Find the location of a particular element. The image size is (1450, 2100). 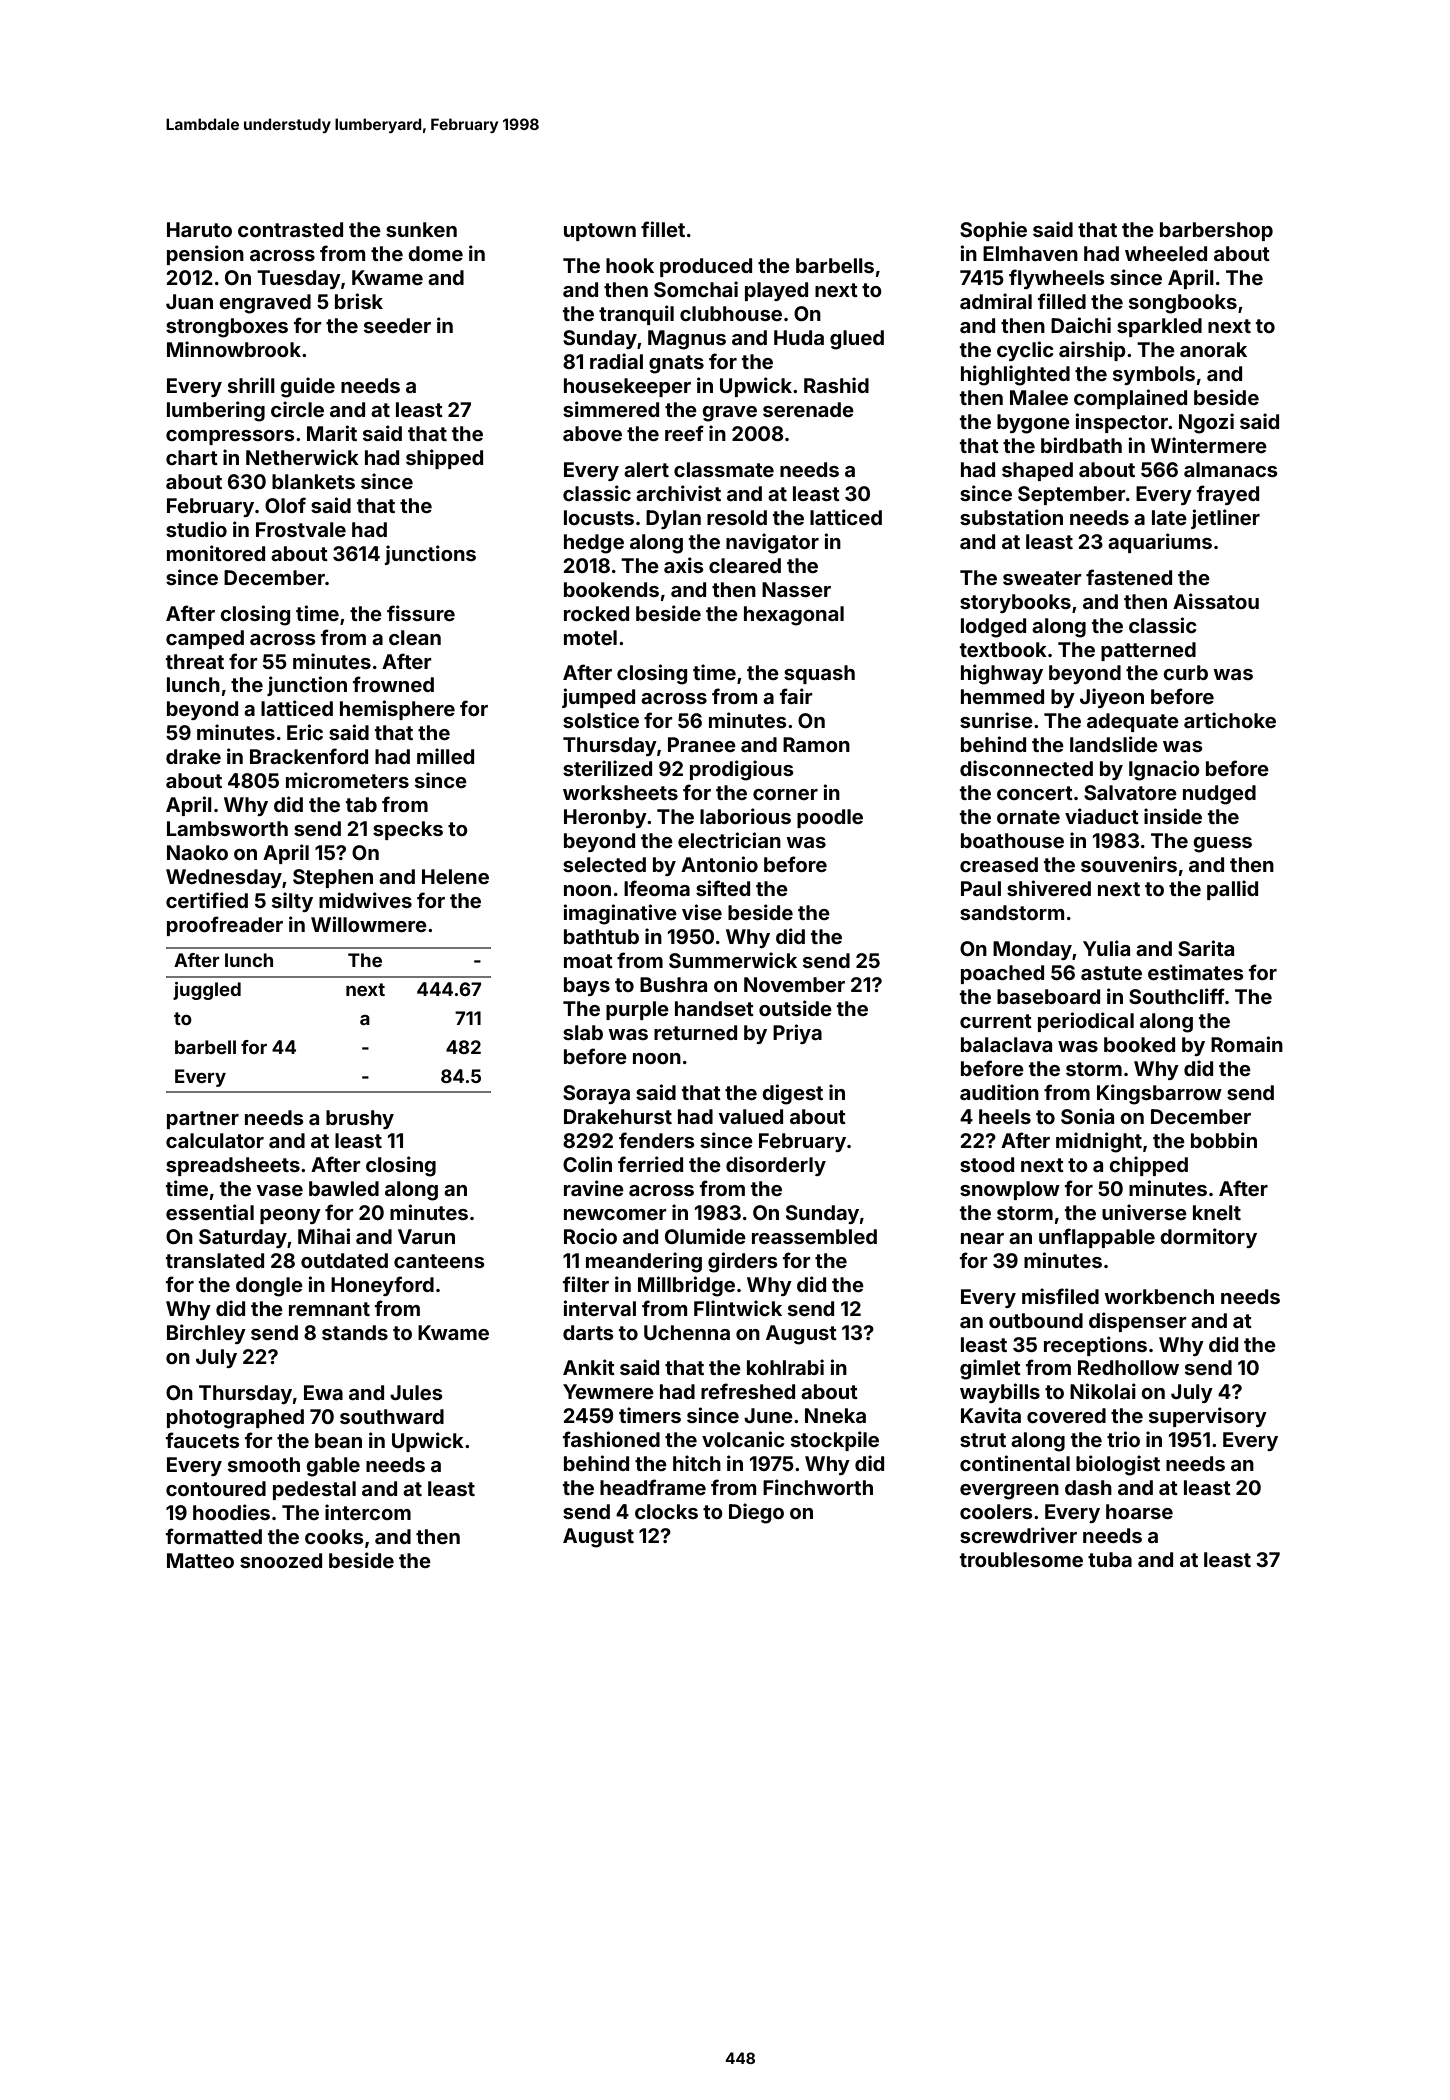

artichoke is located at coordinates (1230, 720).
